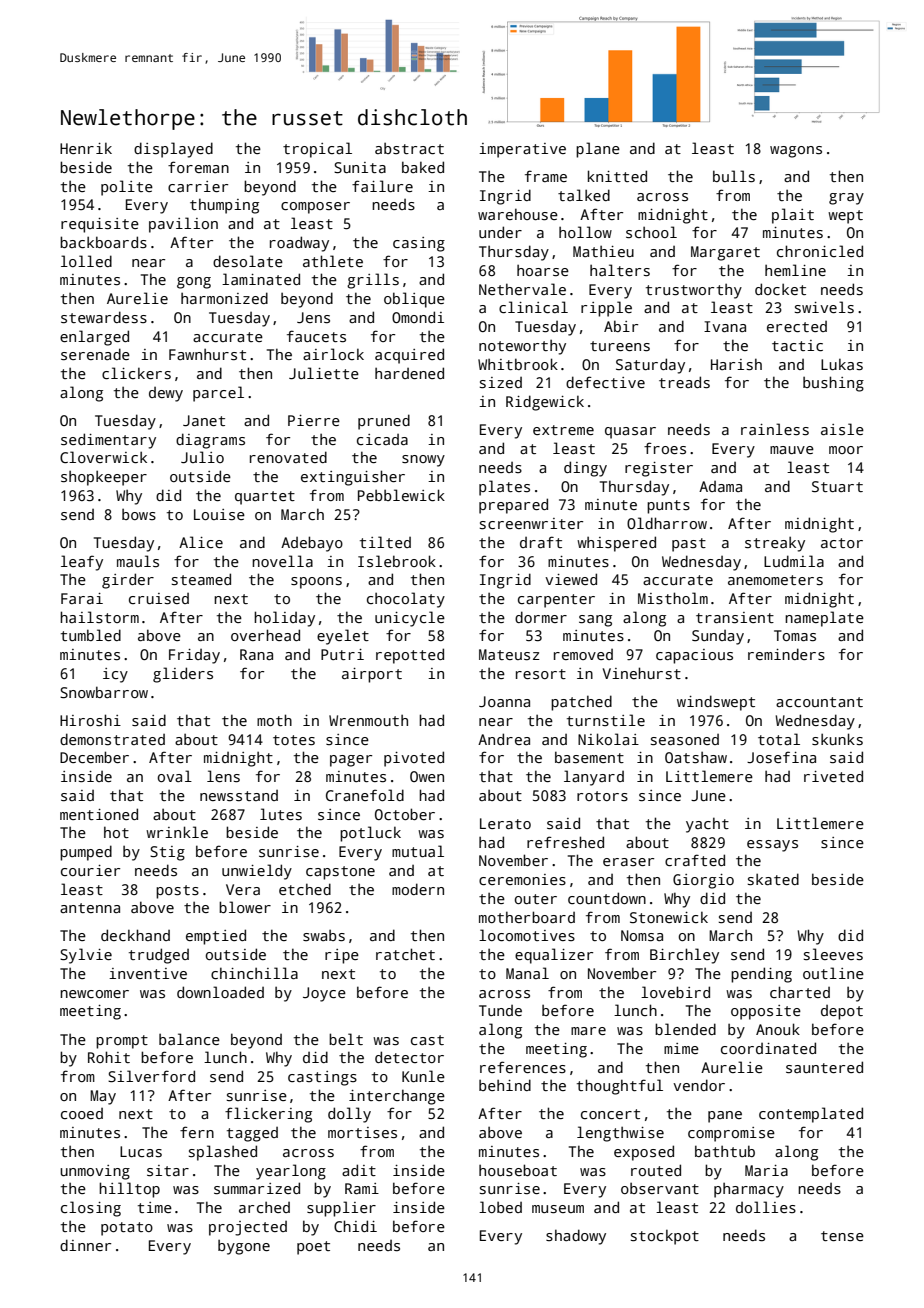 The width and height of the page is (924, 1308). Describe the element at coordinates (504, 701) in the page. I see `Joanna` at that location.
